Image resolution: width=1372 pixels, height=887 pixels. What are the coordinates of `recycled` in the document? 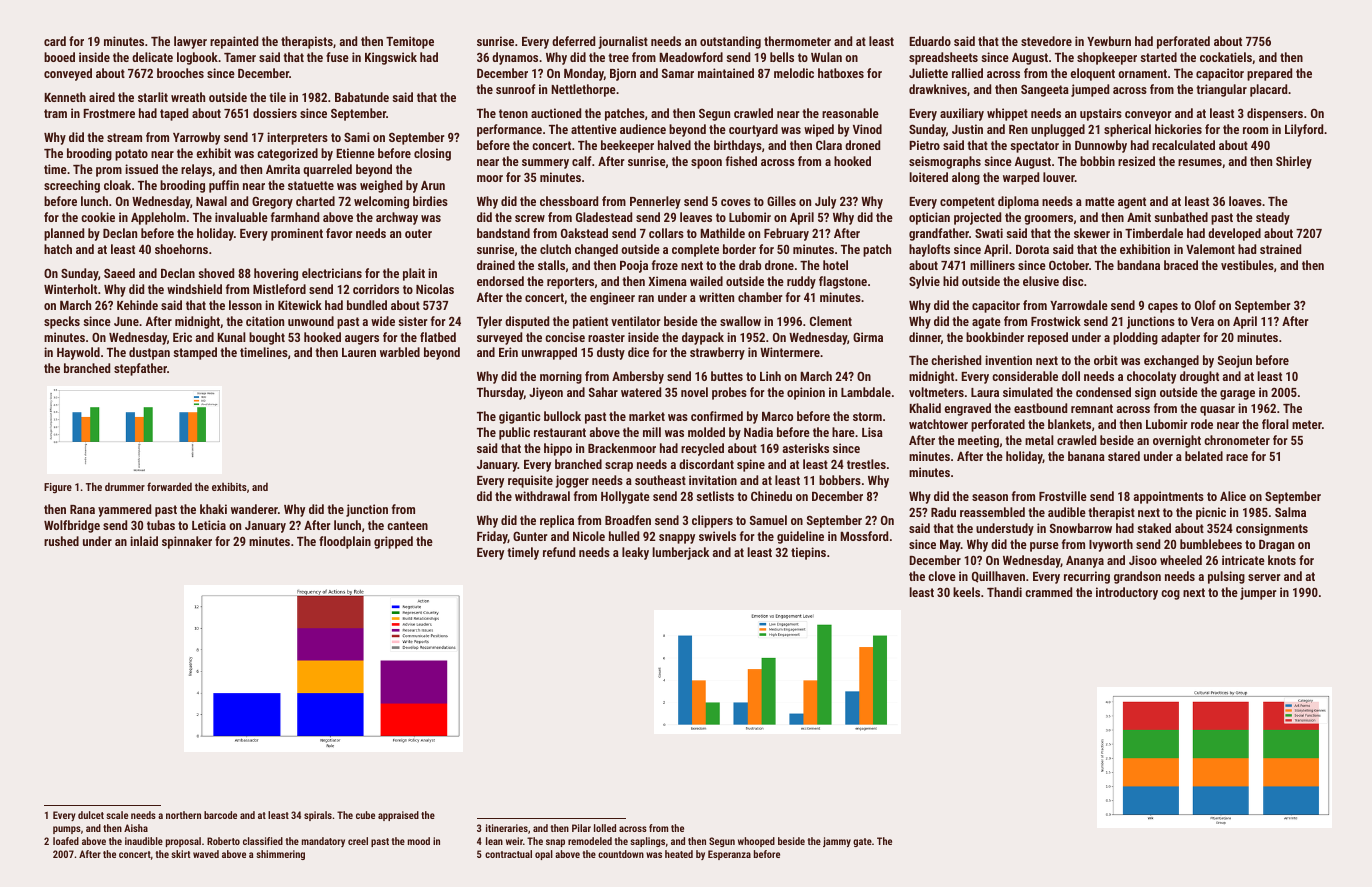 It's located at (702, 449).
